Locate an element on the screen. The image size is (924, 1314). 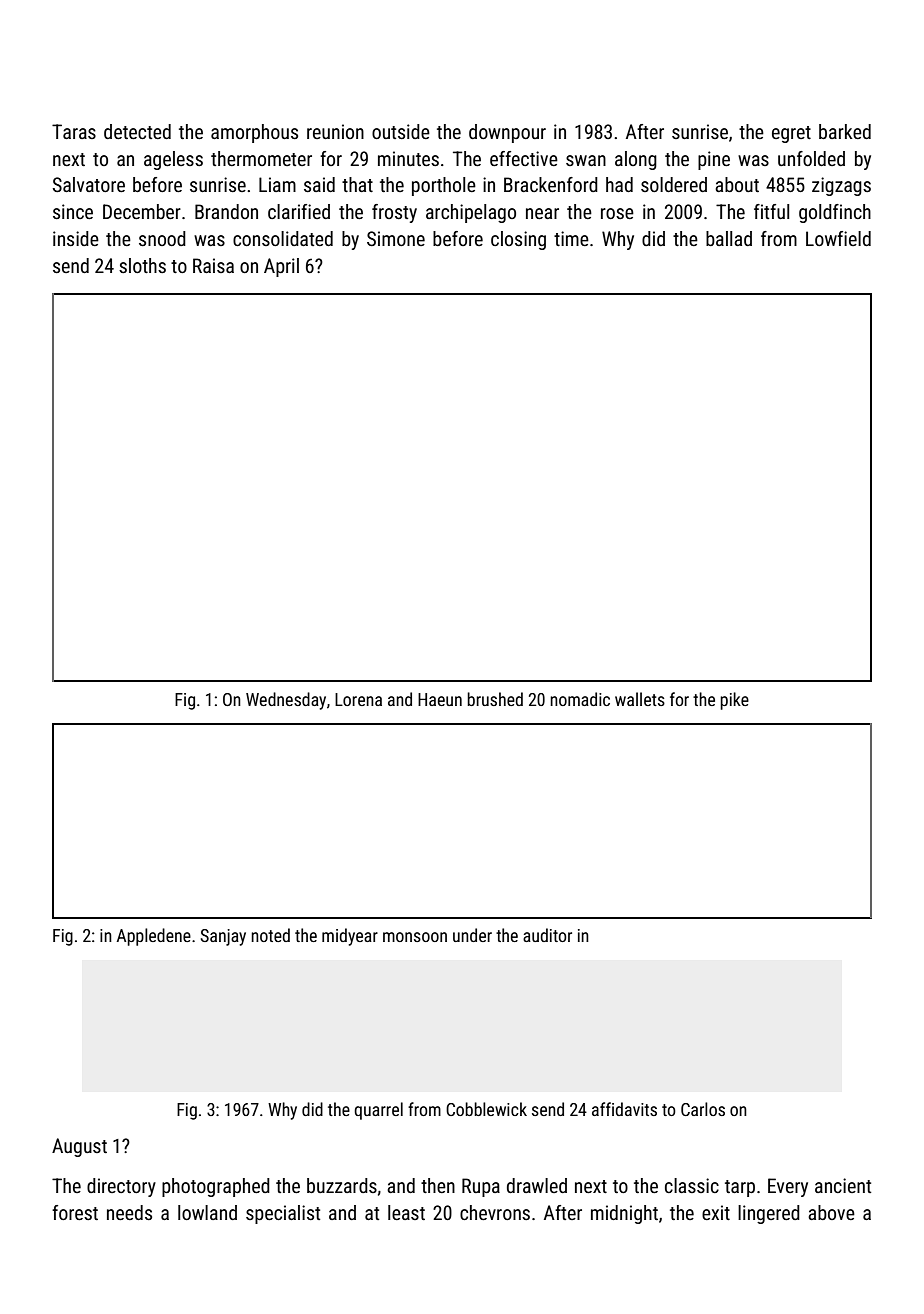
pike is located at coordinates (734, 701).
